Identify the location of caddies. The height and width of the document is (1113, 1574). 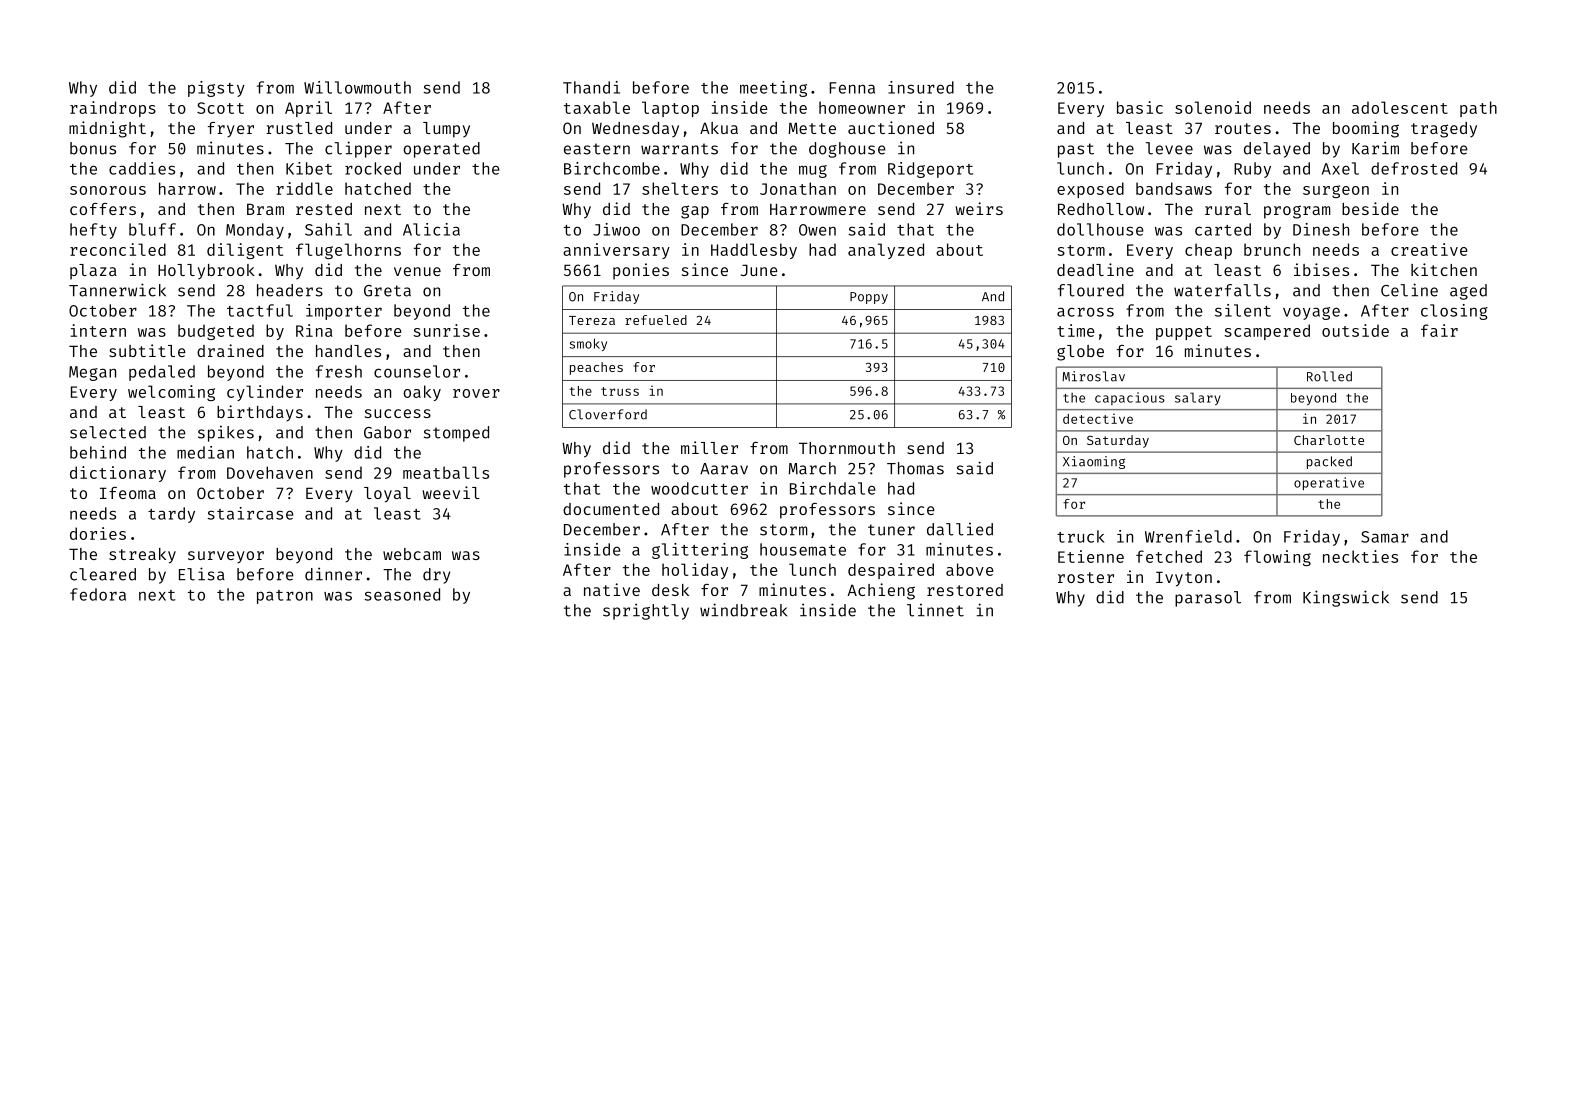
(142, 168).
